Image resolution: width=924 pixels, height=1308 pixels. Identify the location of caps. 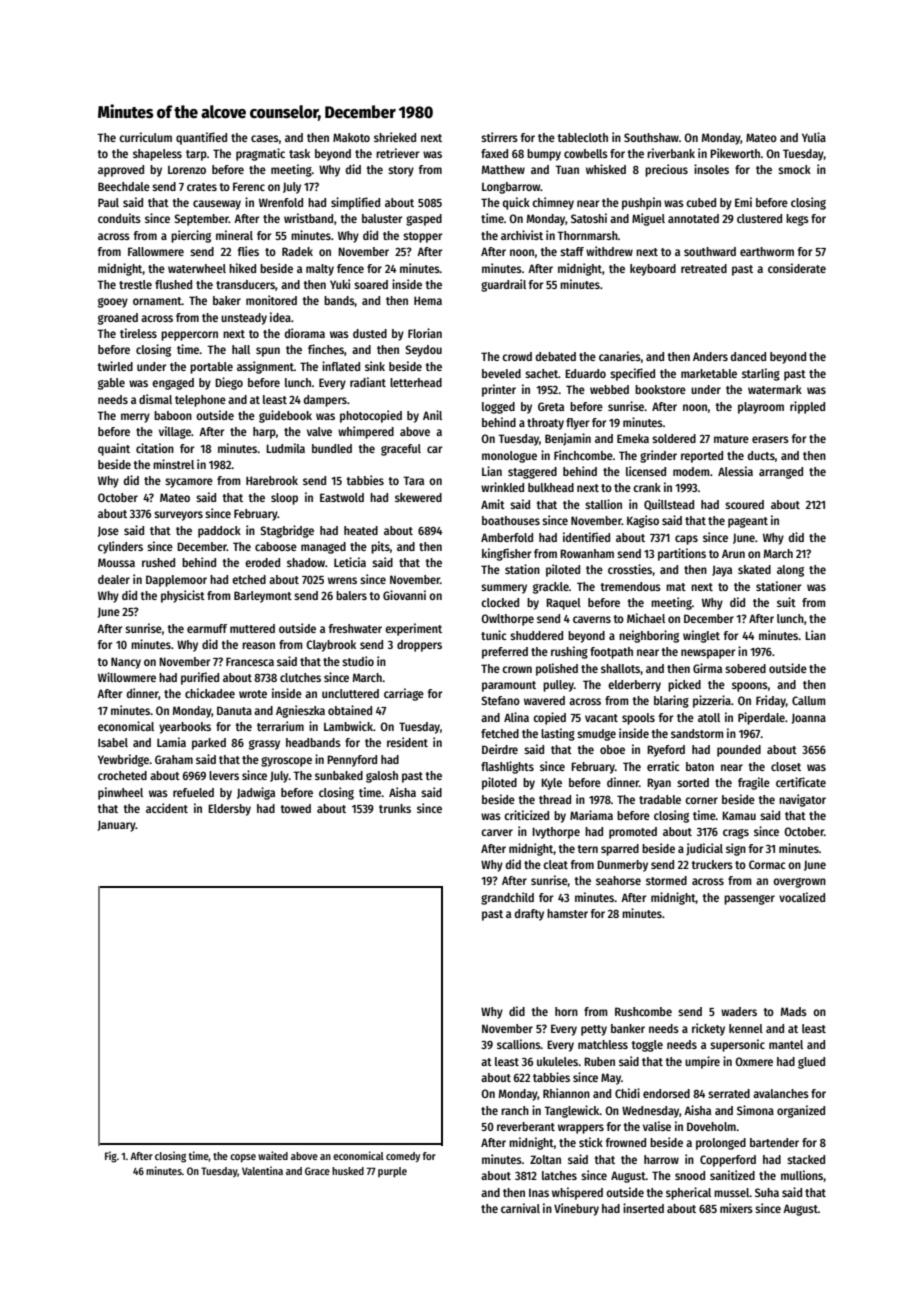
(686, 540).
